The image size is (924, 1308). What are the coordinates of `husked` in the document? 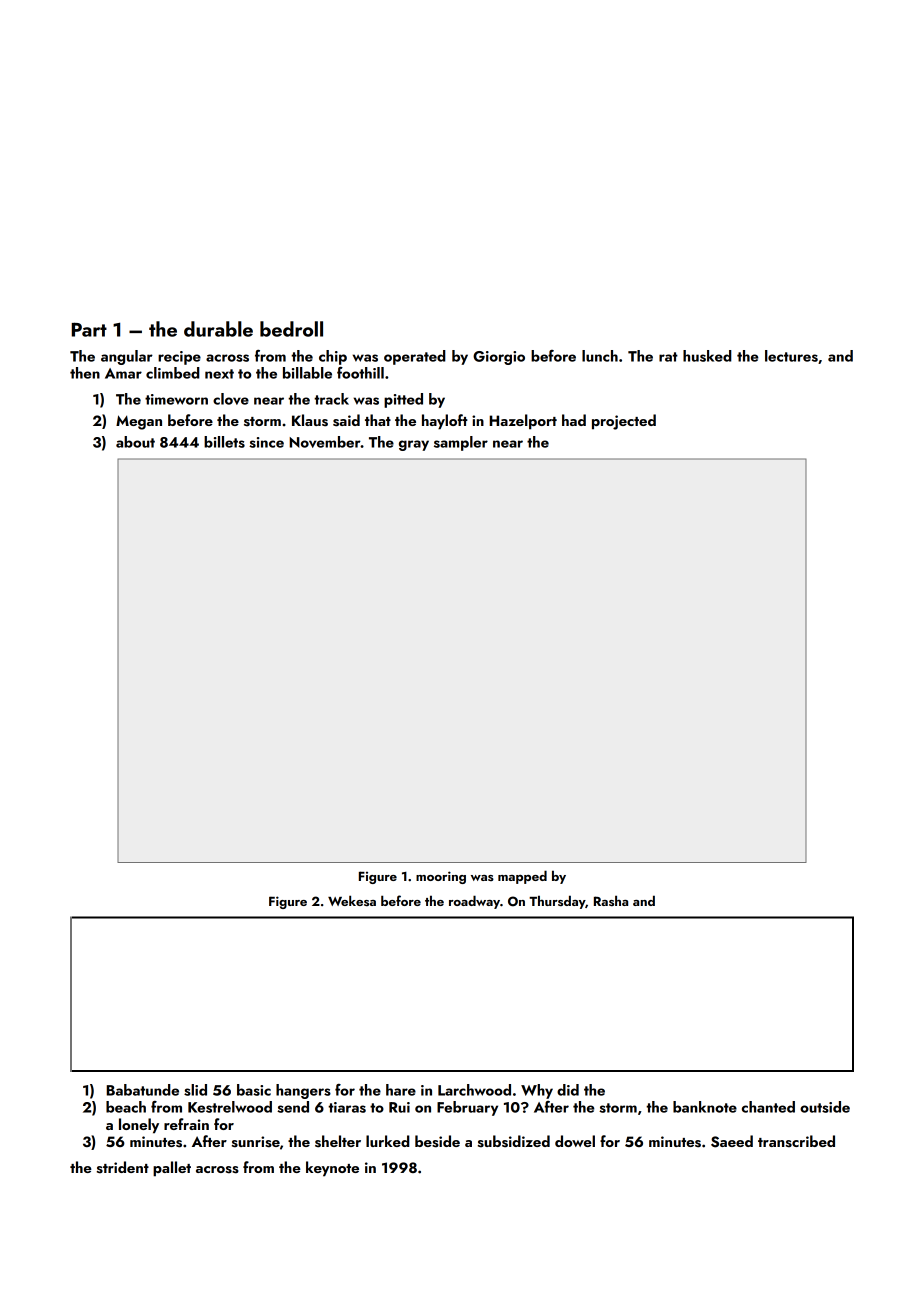 It's located at (707, 356).
